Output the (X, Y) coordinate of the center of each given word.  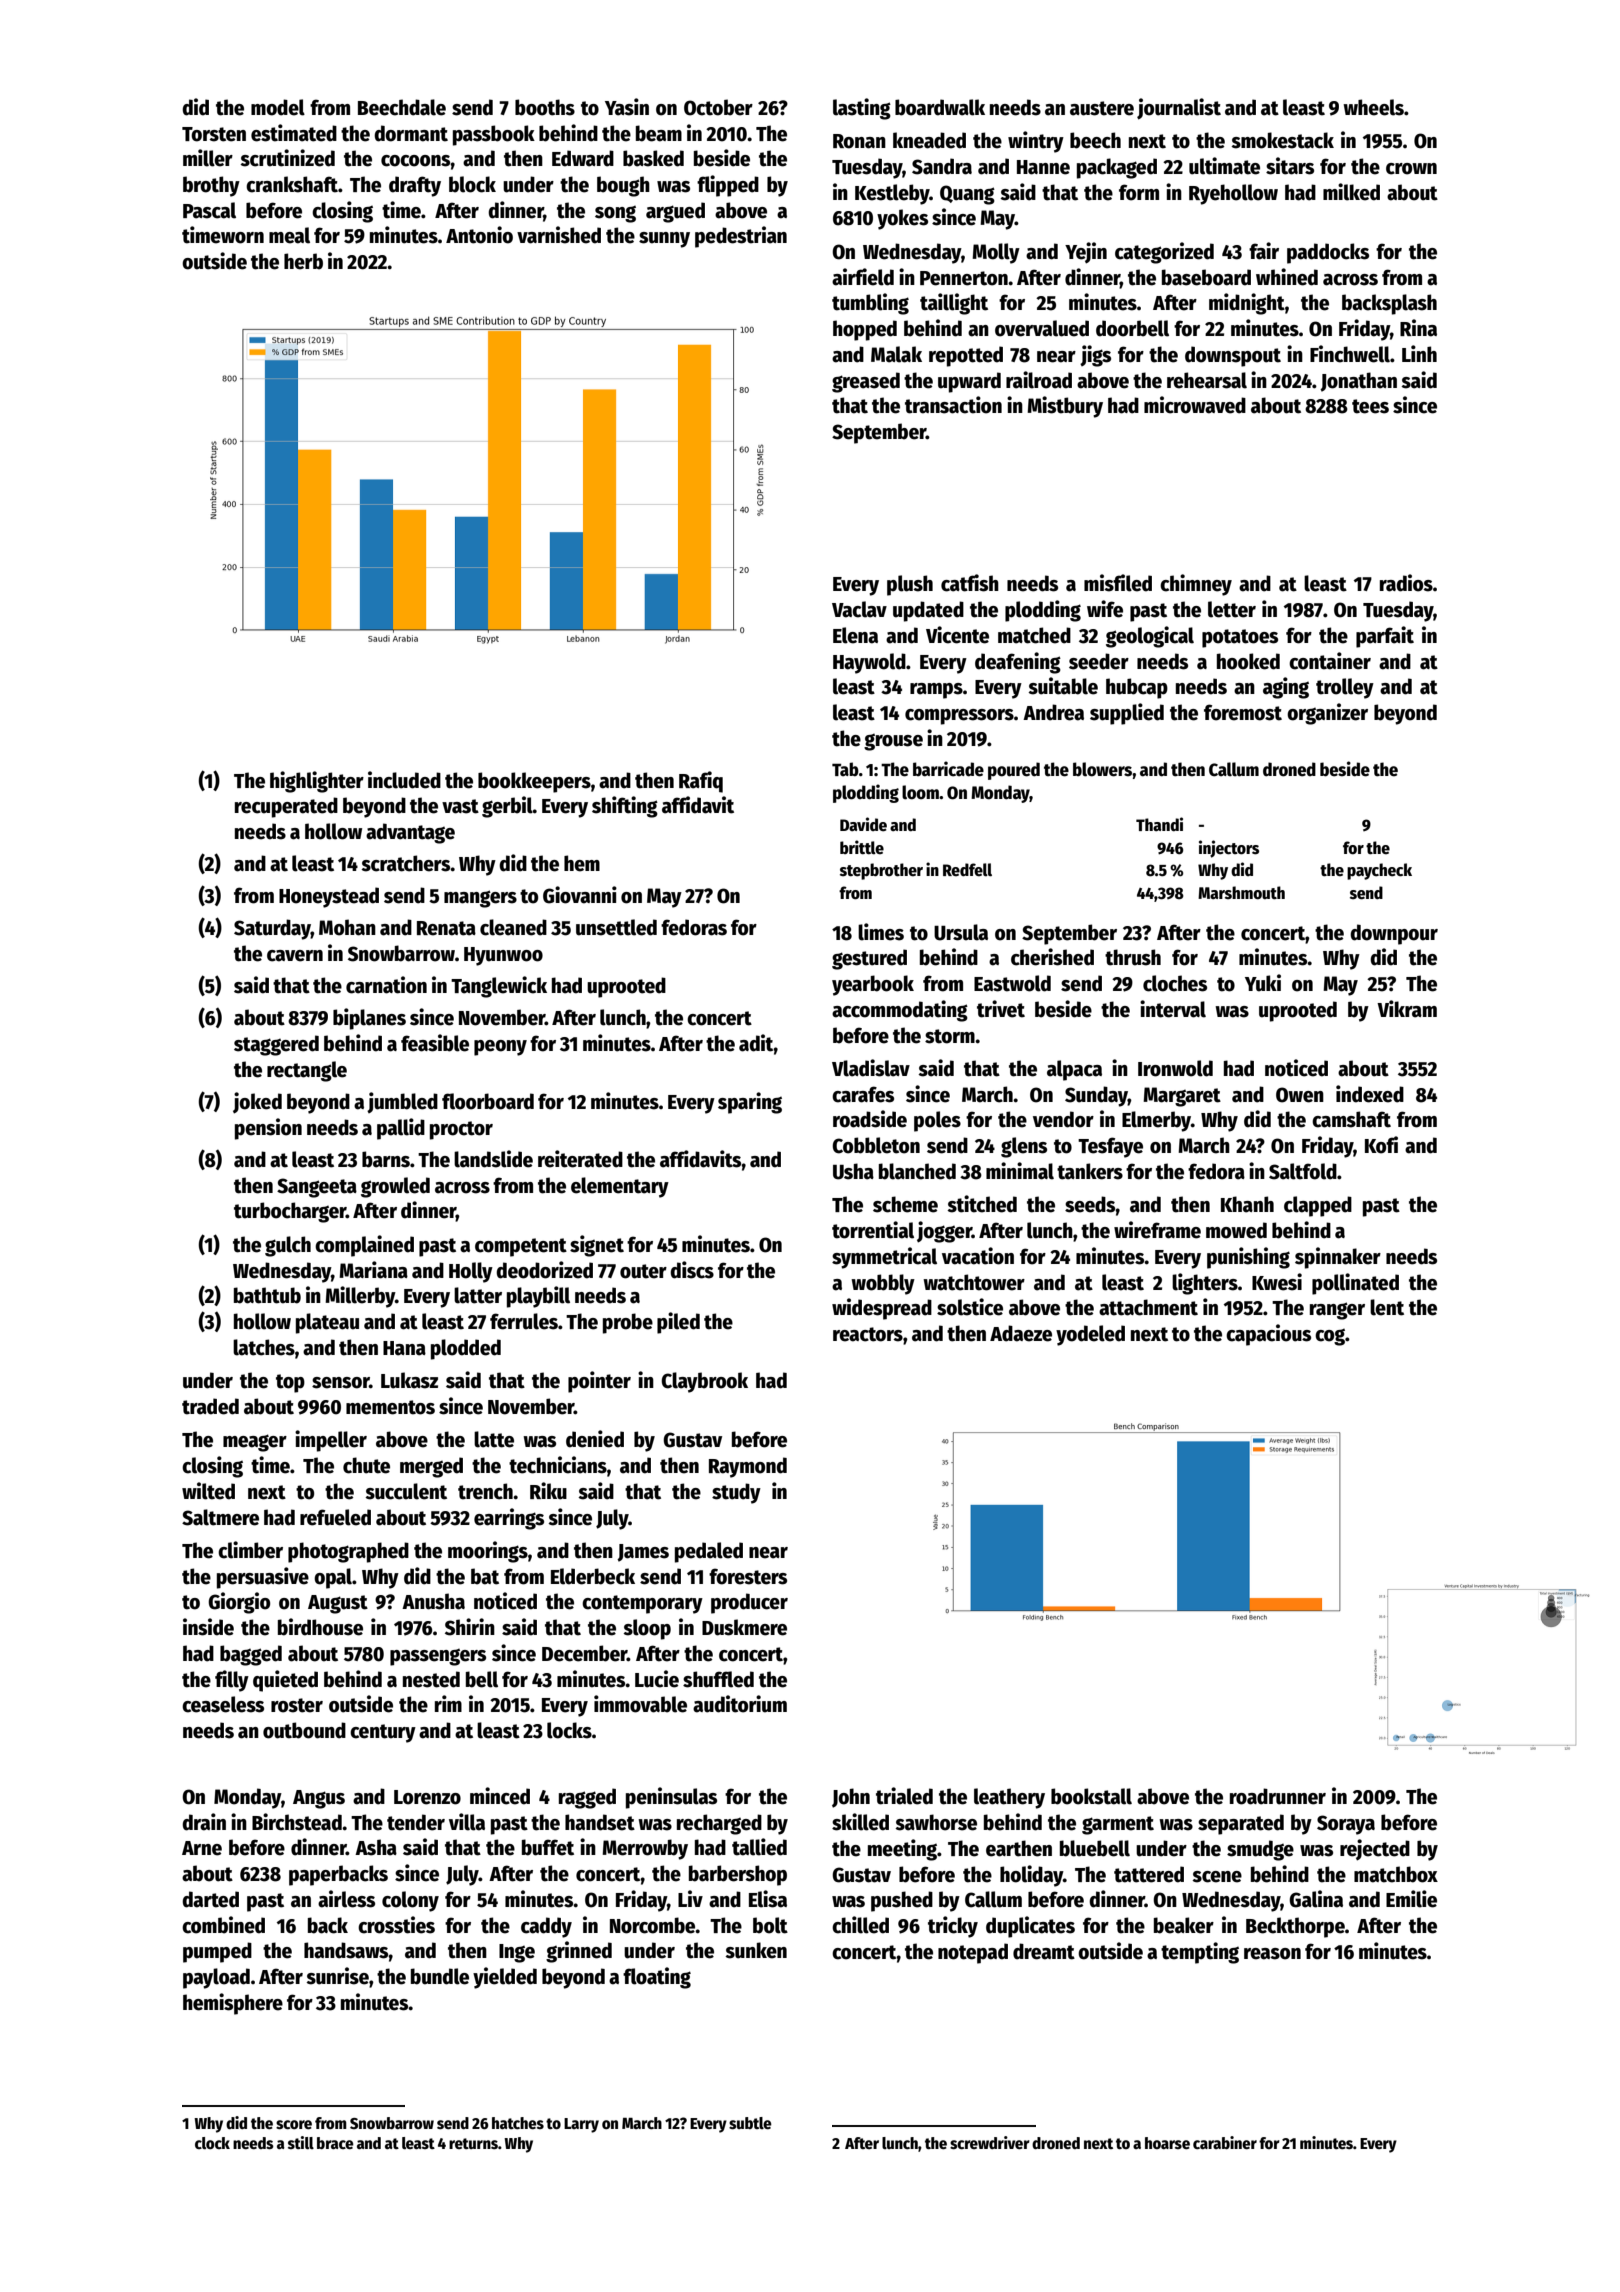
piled (678, 1323)
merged (431, 1467)
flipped (728, 186)
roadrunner (1278, 1796)
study (736, 1493)
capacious (1268, 1335)
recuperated (286, 807)
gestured (869, 959)
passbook (494, 135)
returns (473, 2143)
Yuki (1263, 983)
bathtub (267, 1295)
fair (1264, 251)
